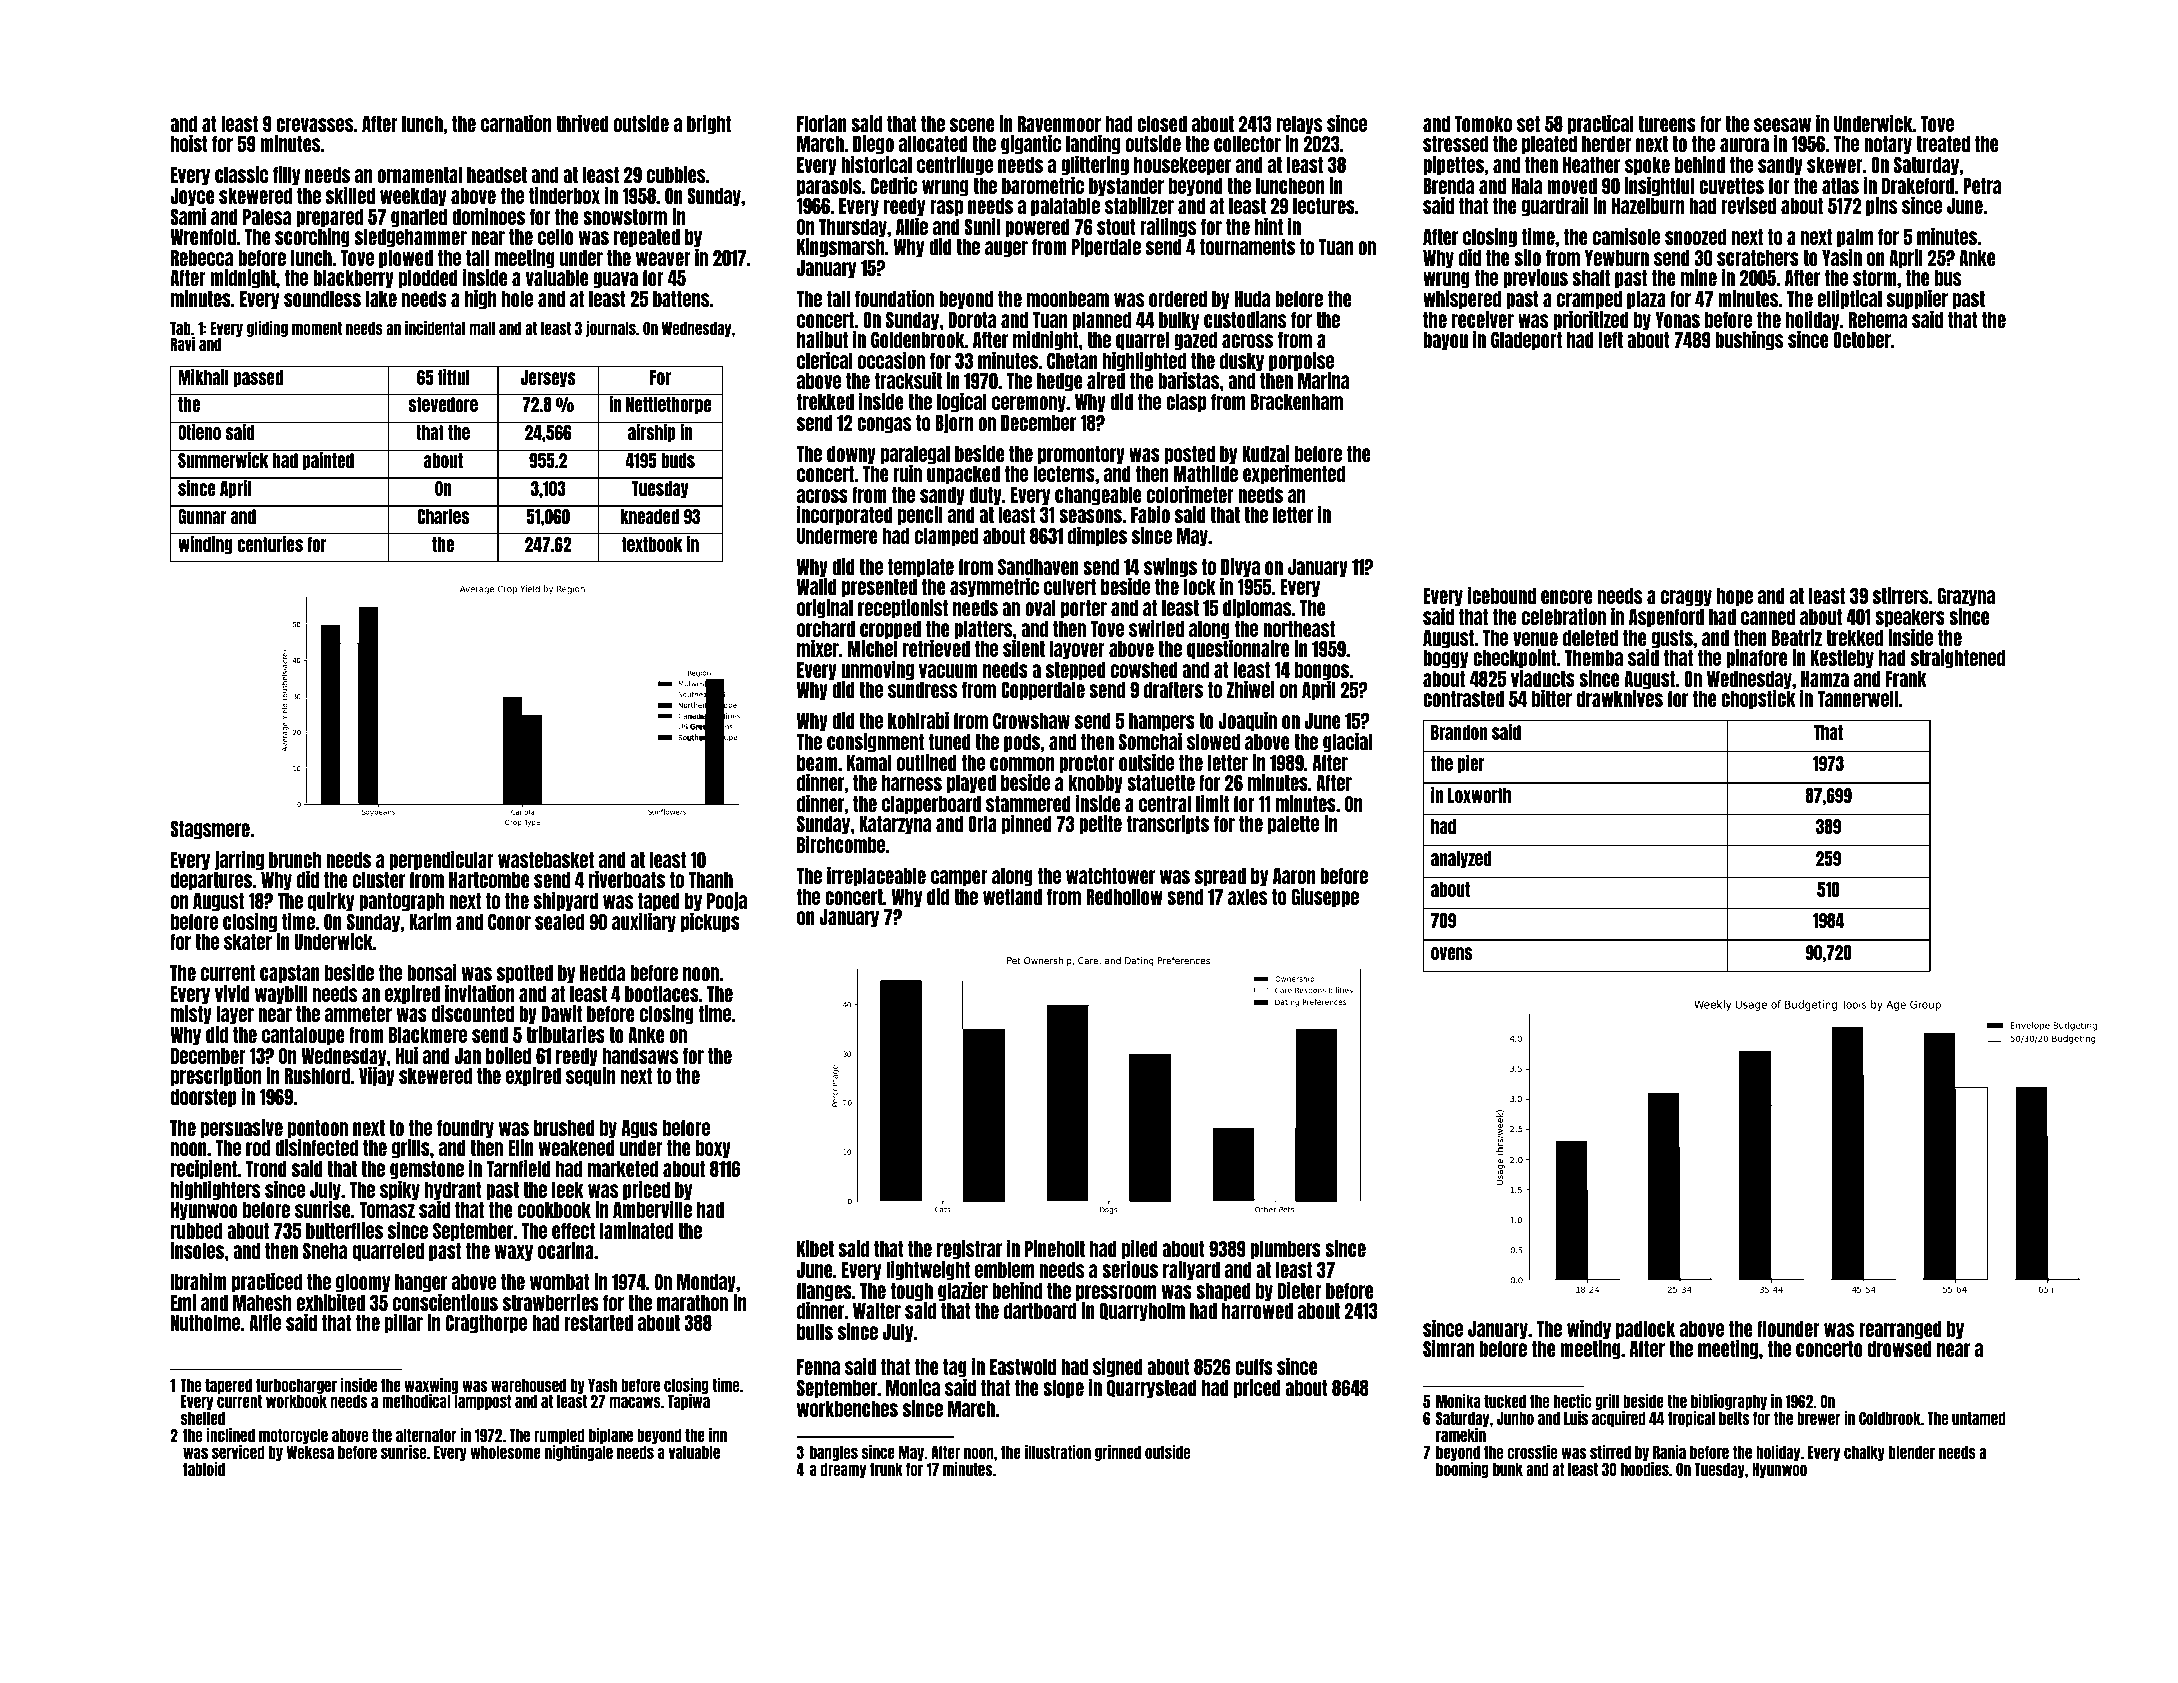 The height and width of the screenshot is (1683, 2178). I want to click on Birchcombe, so click(841, 844).
